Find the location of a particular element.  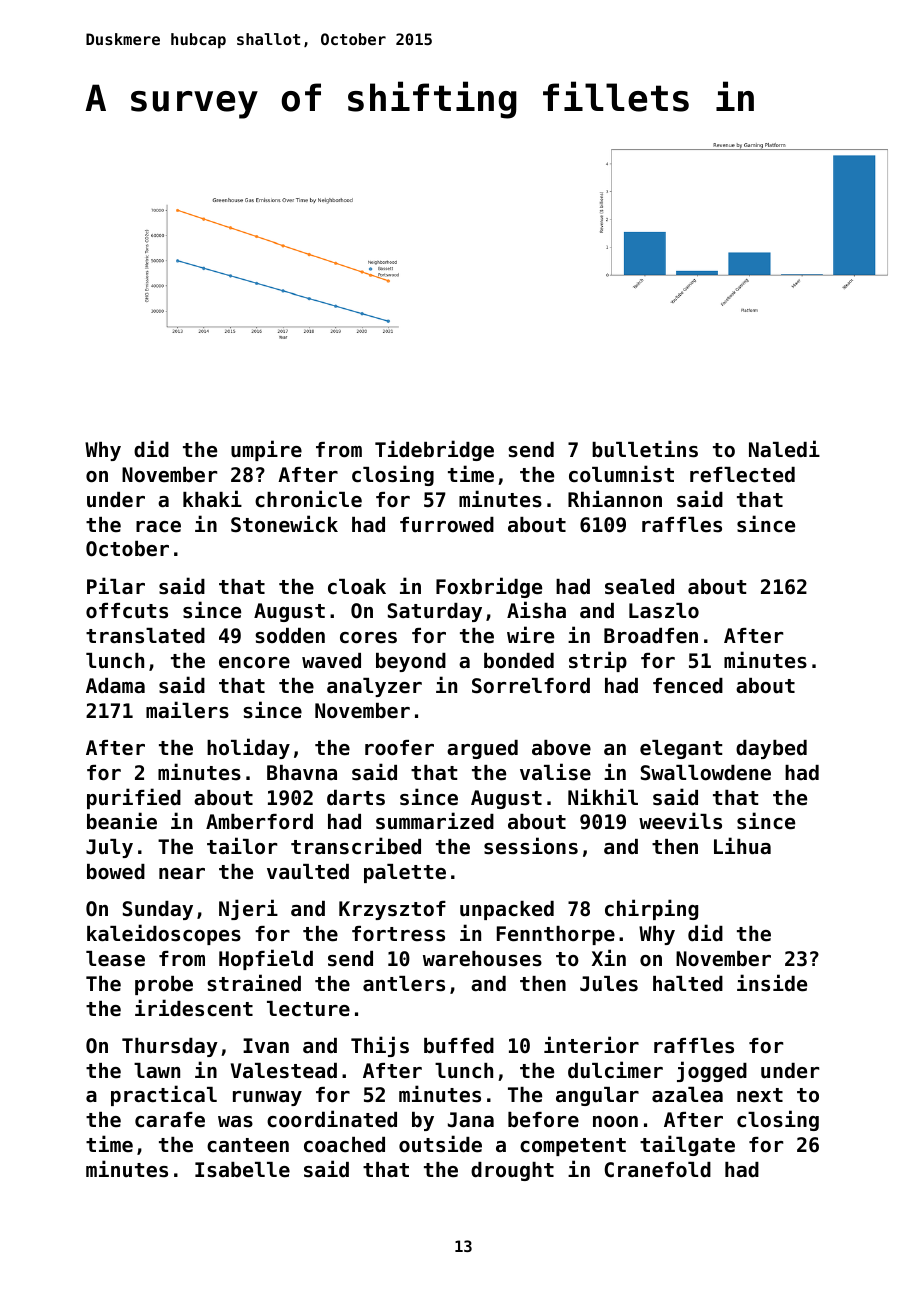

Isabelle is located at coordinates (242, 1170).
